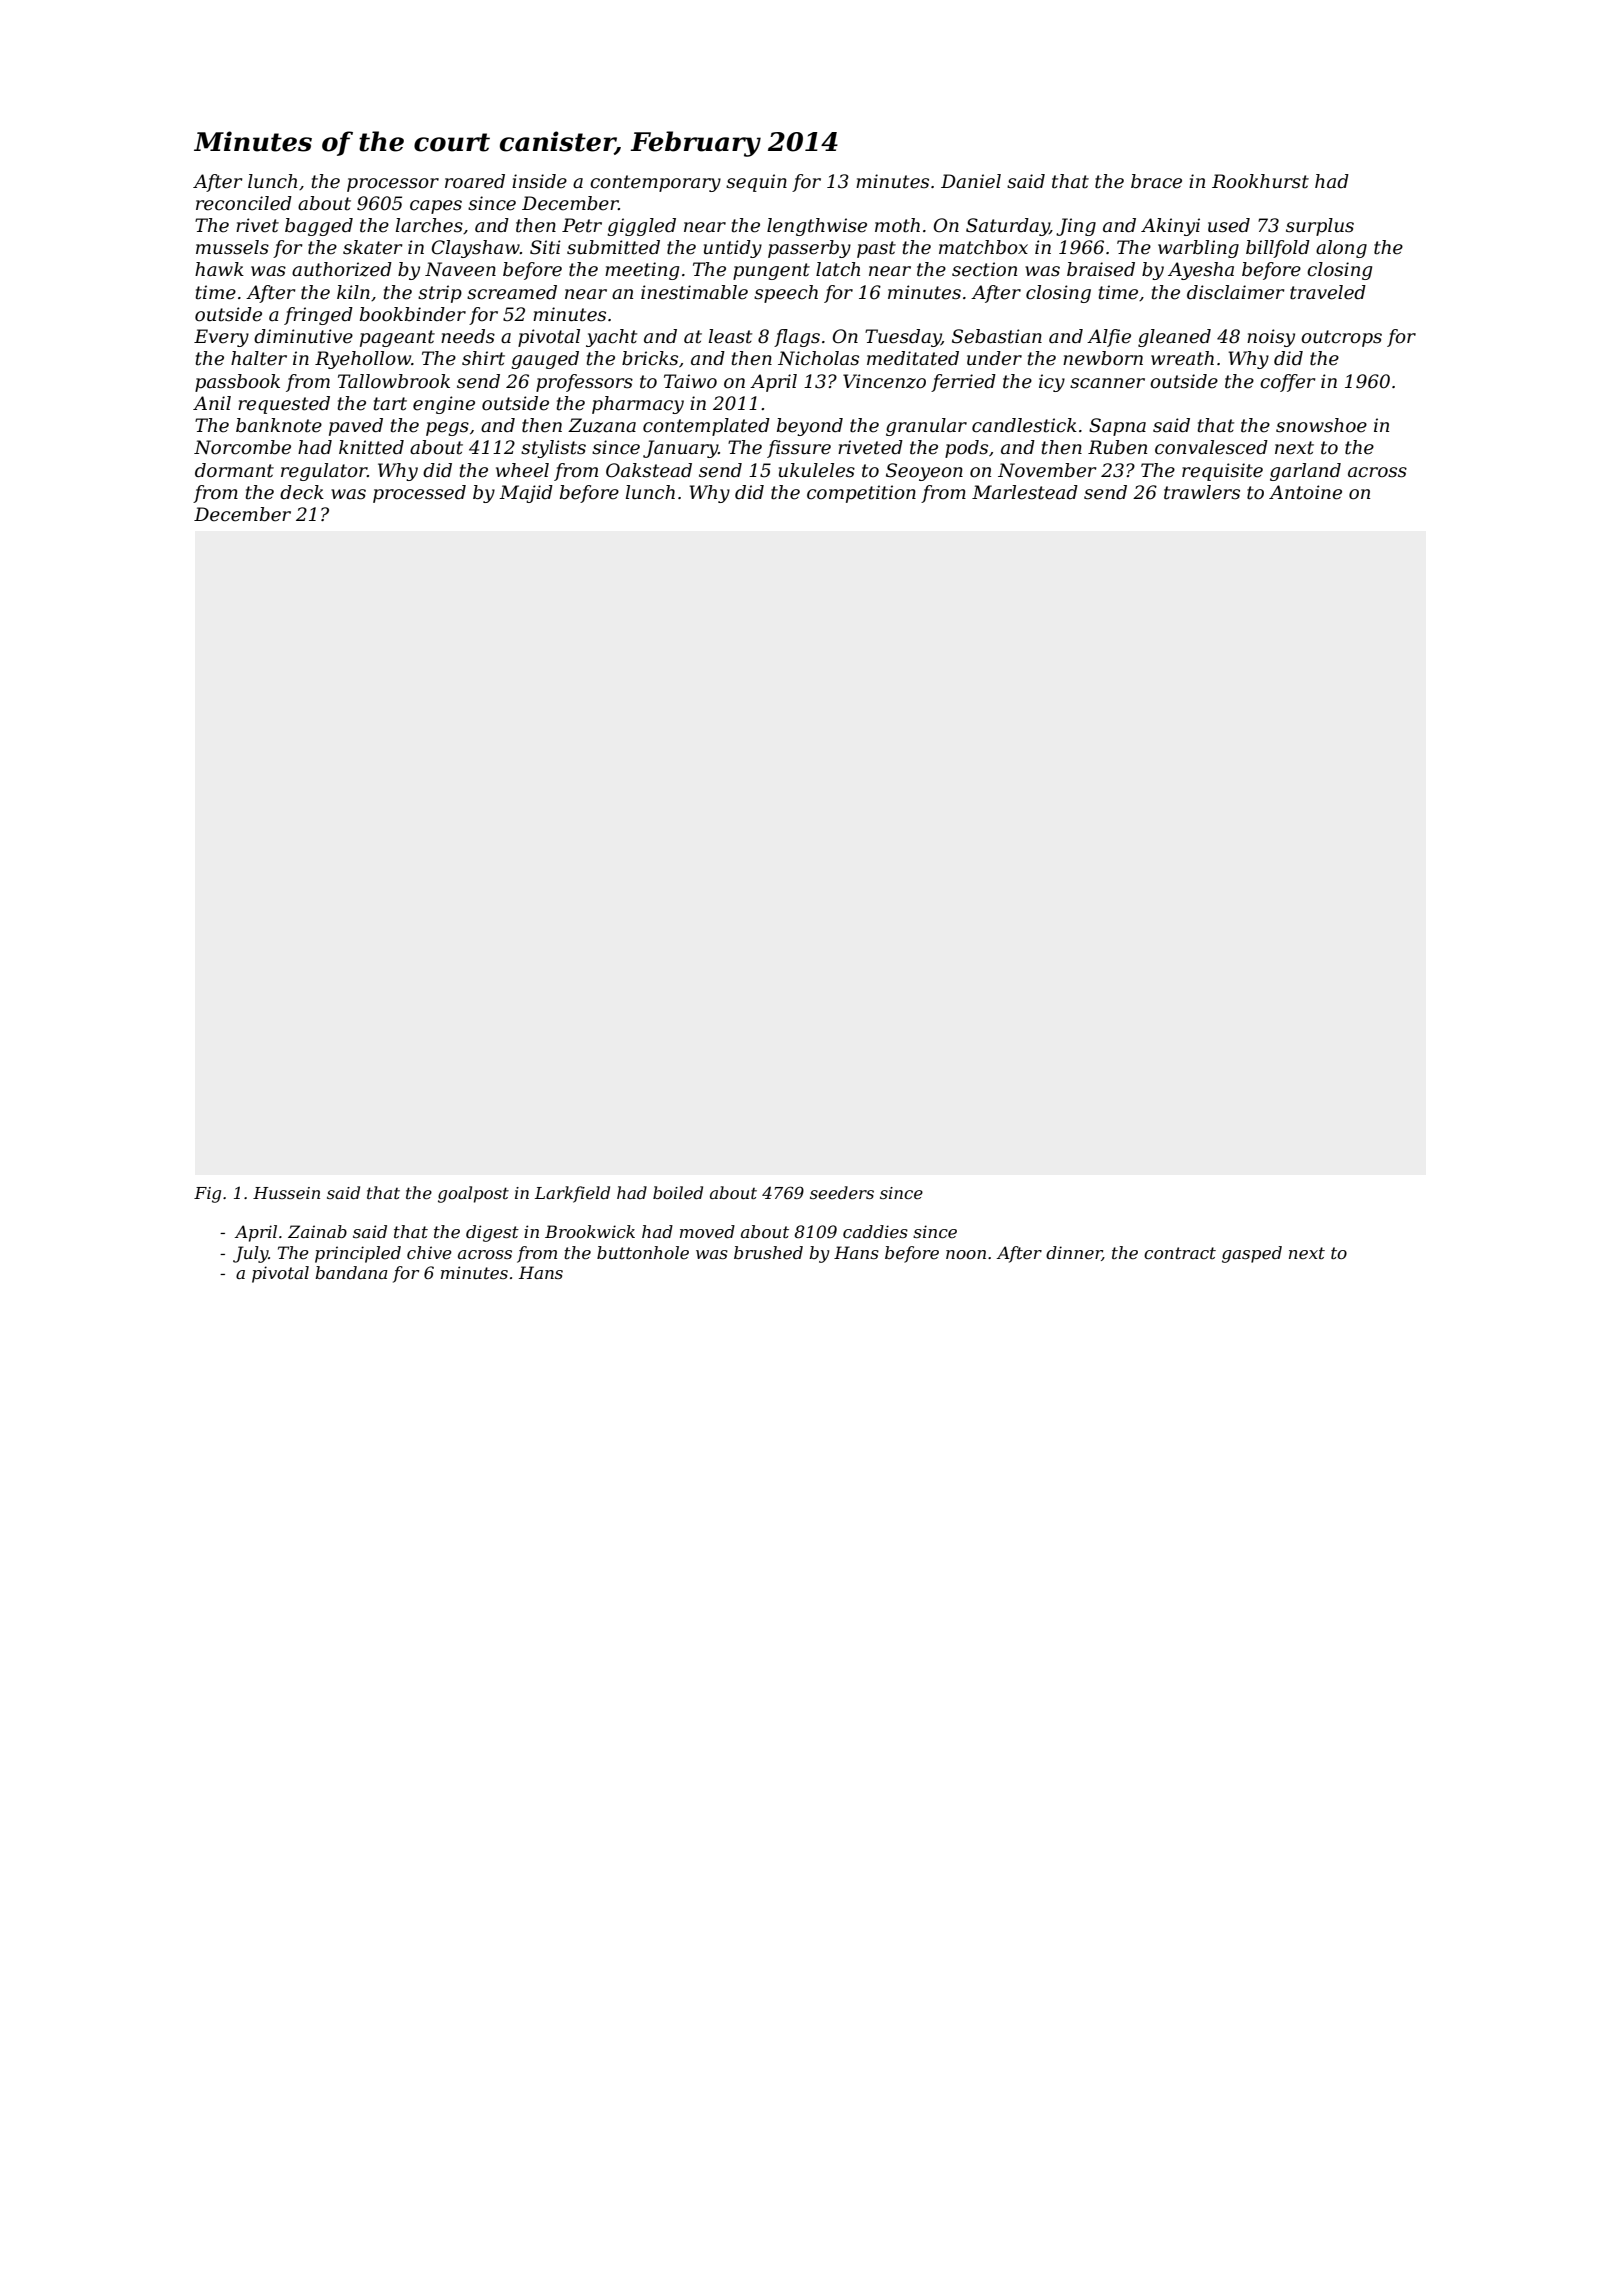  What do you see at coordinates (219, 269) in the image?
I see `hawk` at bounding box center [219, 269].
